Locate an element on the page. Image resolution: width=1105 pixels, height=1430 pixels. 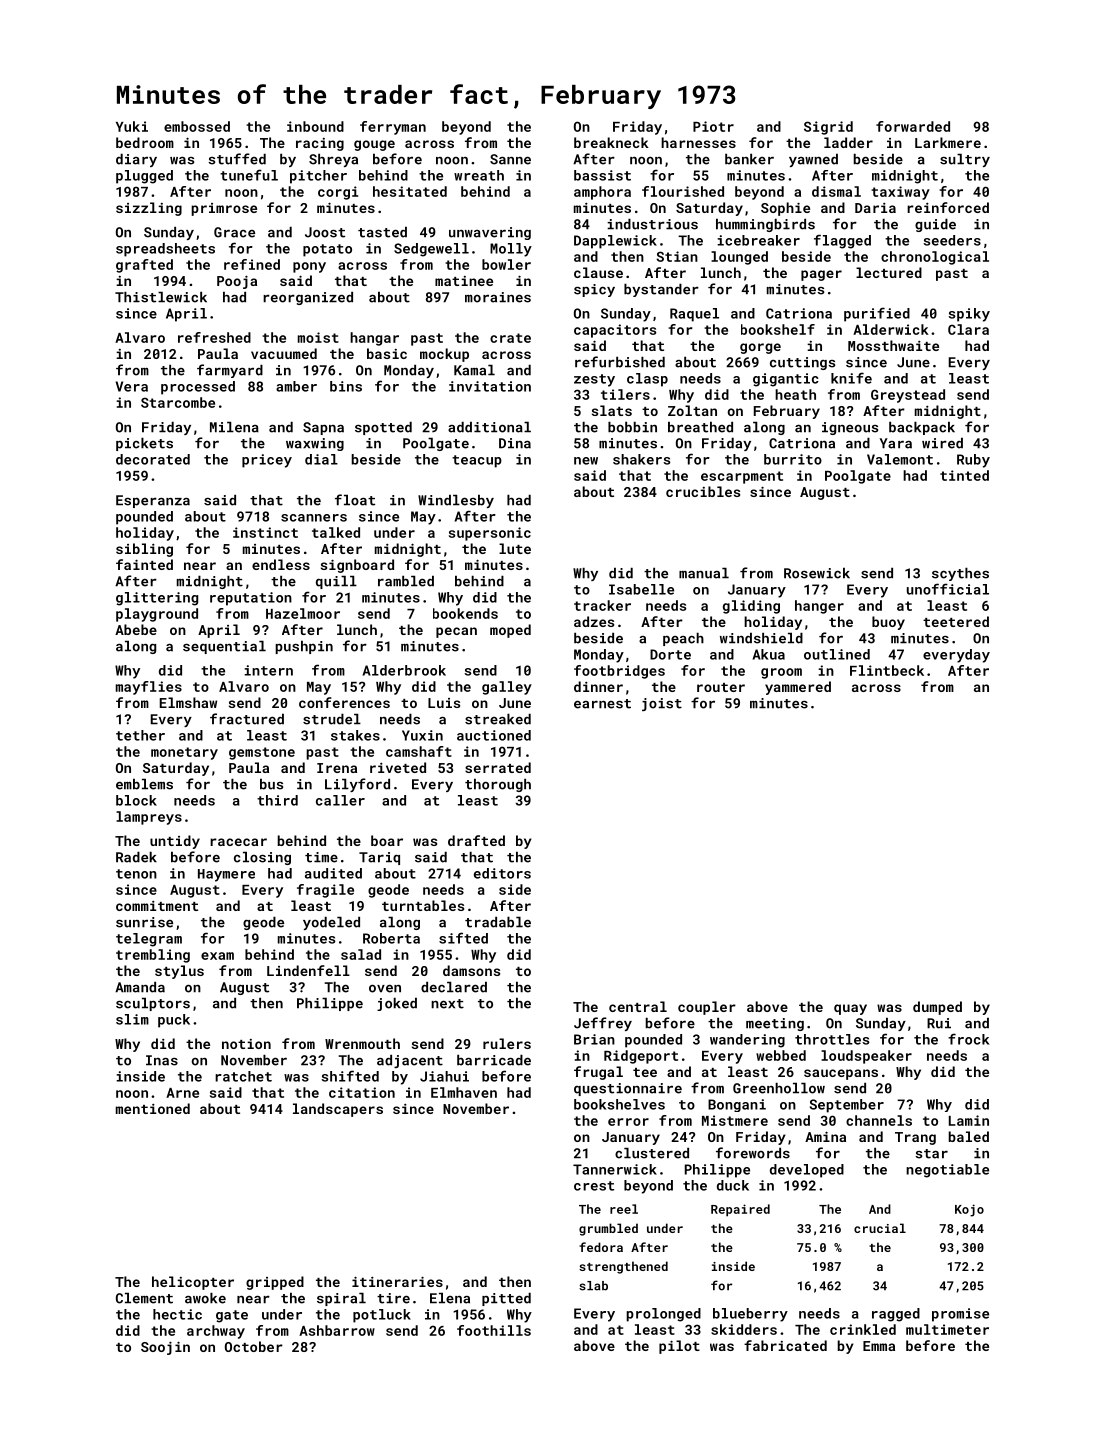
playground is located at coordinates (157, 615).
